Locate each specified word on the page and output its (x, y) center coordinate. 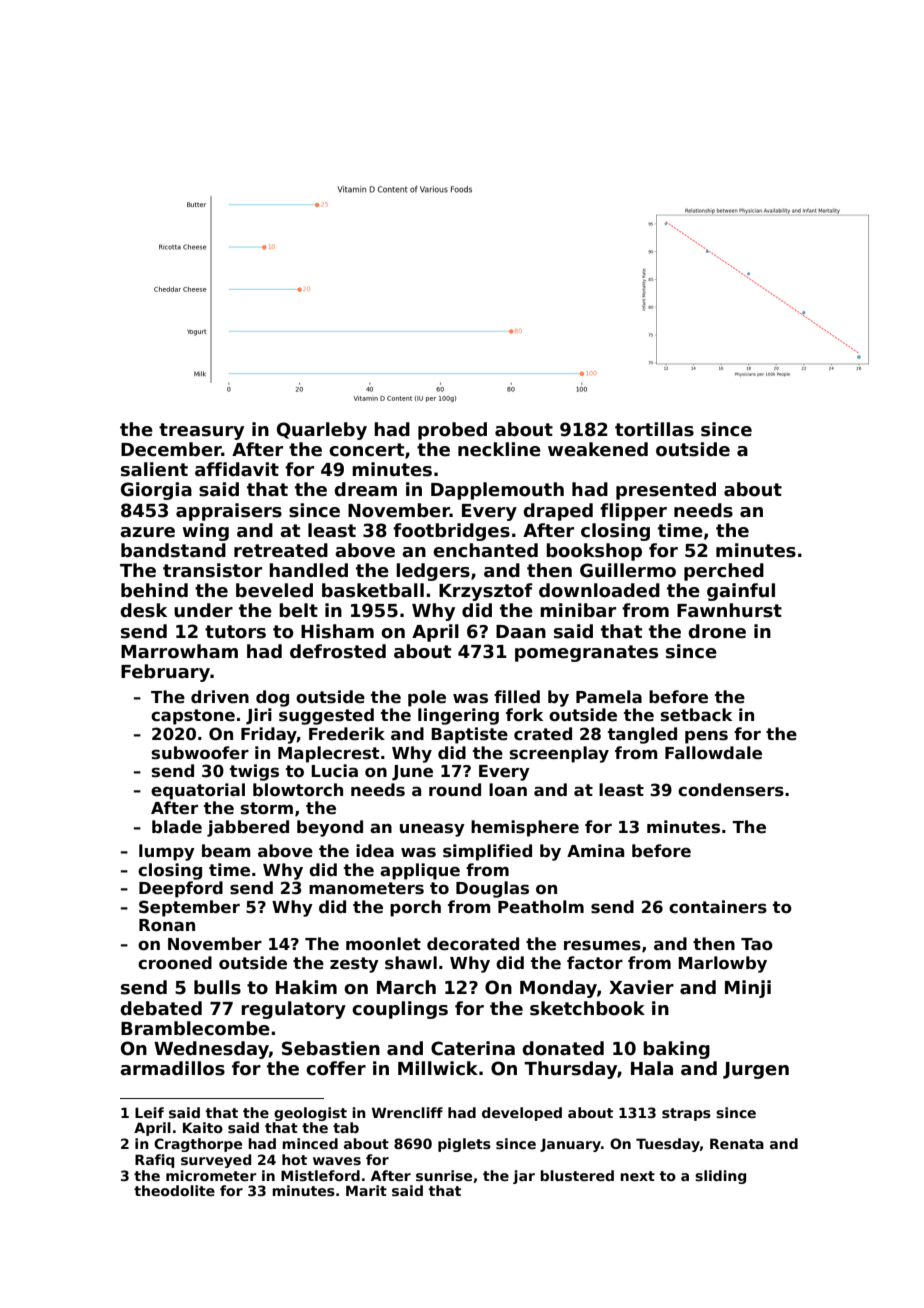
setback (696, 715)
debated (161, 1008)
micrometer (211, 1175)
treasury (201, 431)
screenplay (559, 754)
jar (524, 1177)
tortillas (654, 429)
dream (365, 489)
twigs (254, 772)
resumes (602, 945)
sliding (720, 1177)
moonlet (383, 944)
